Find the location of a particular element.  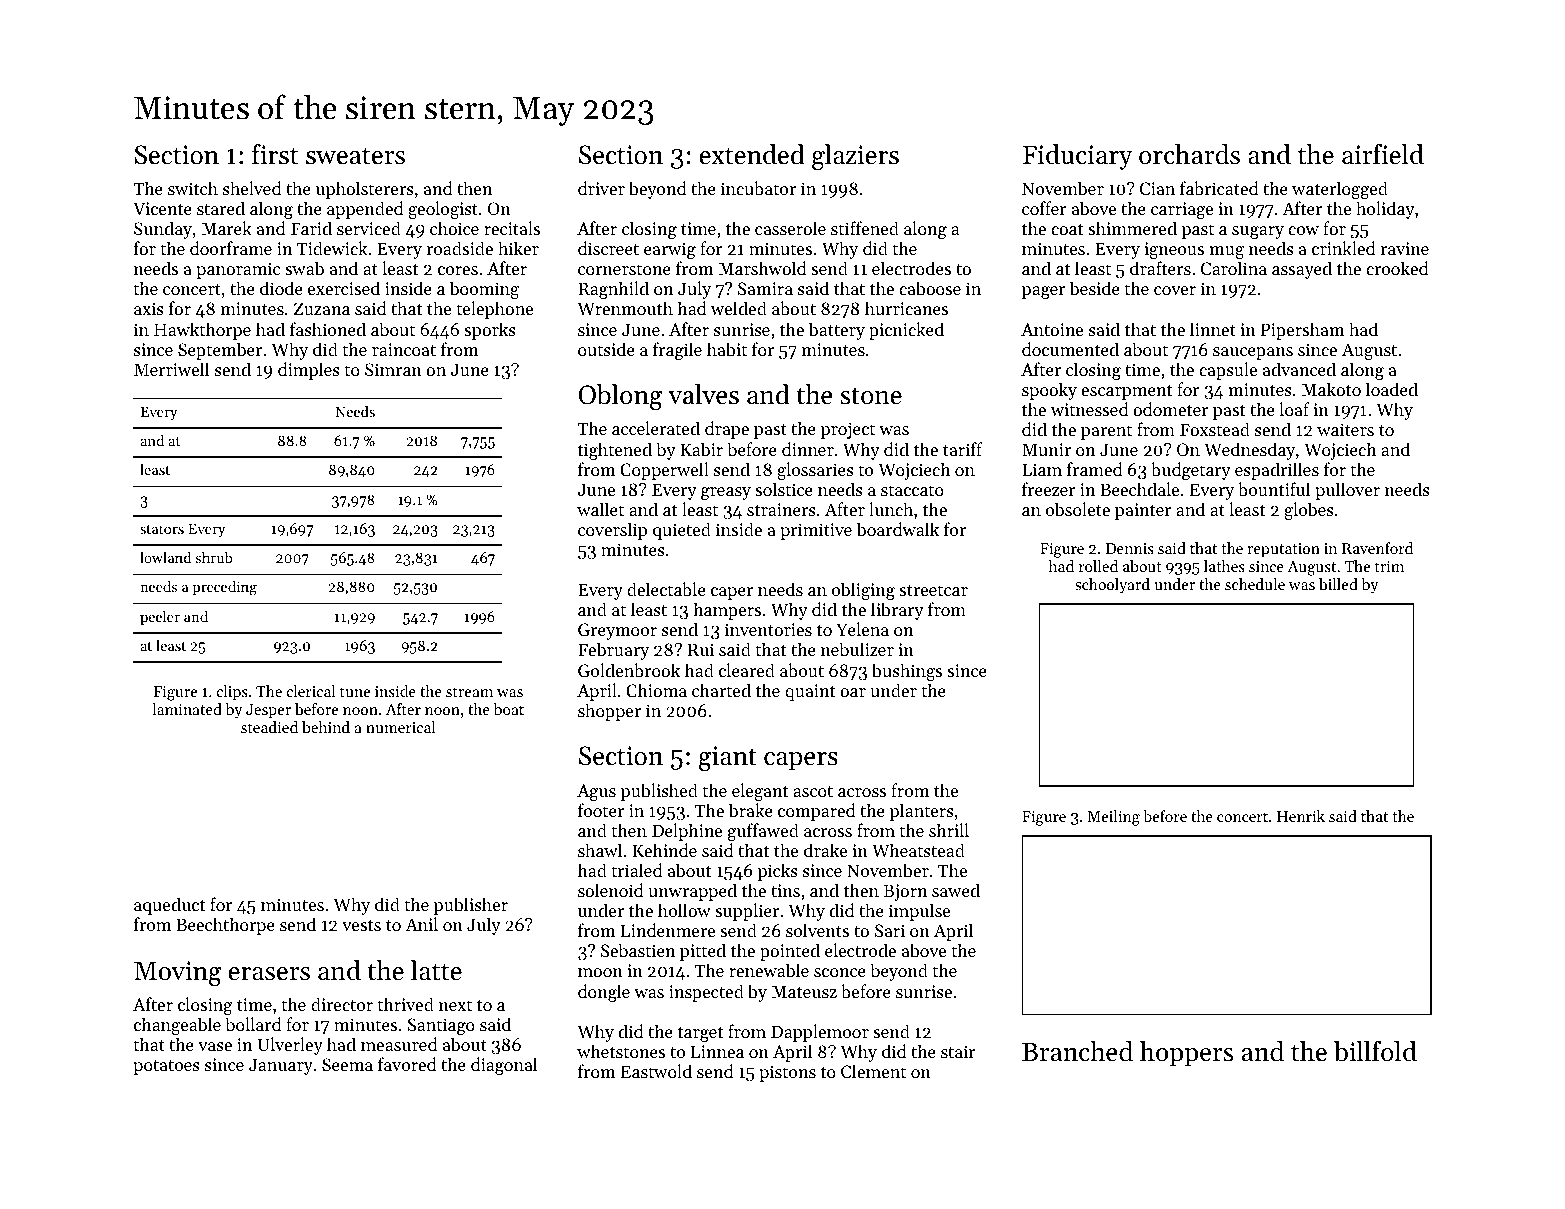

valves is located at coordinates (703, 394).
